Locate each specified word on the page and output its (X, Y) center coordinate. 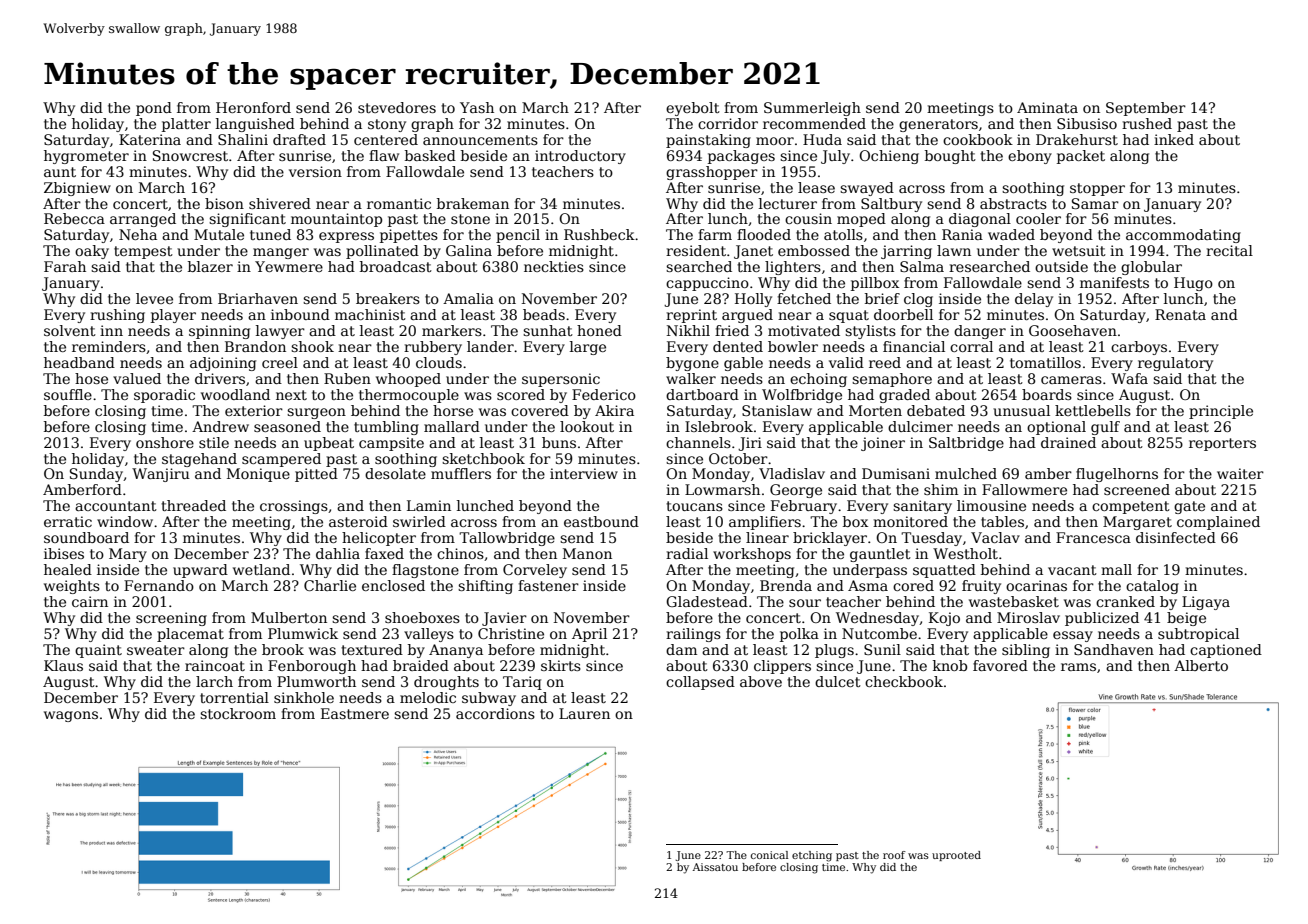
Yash (477, 107)
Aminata (1047, 107)
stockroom (238, 713)
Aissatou (715, 867)
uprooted (956, 856)
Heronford (253, 107)
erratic (68, 521)
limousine (991, 505)
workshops (752, 555)
